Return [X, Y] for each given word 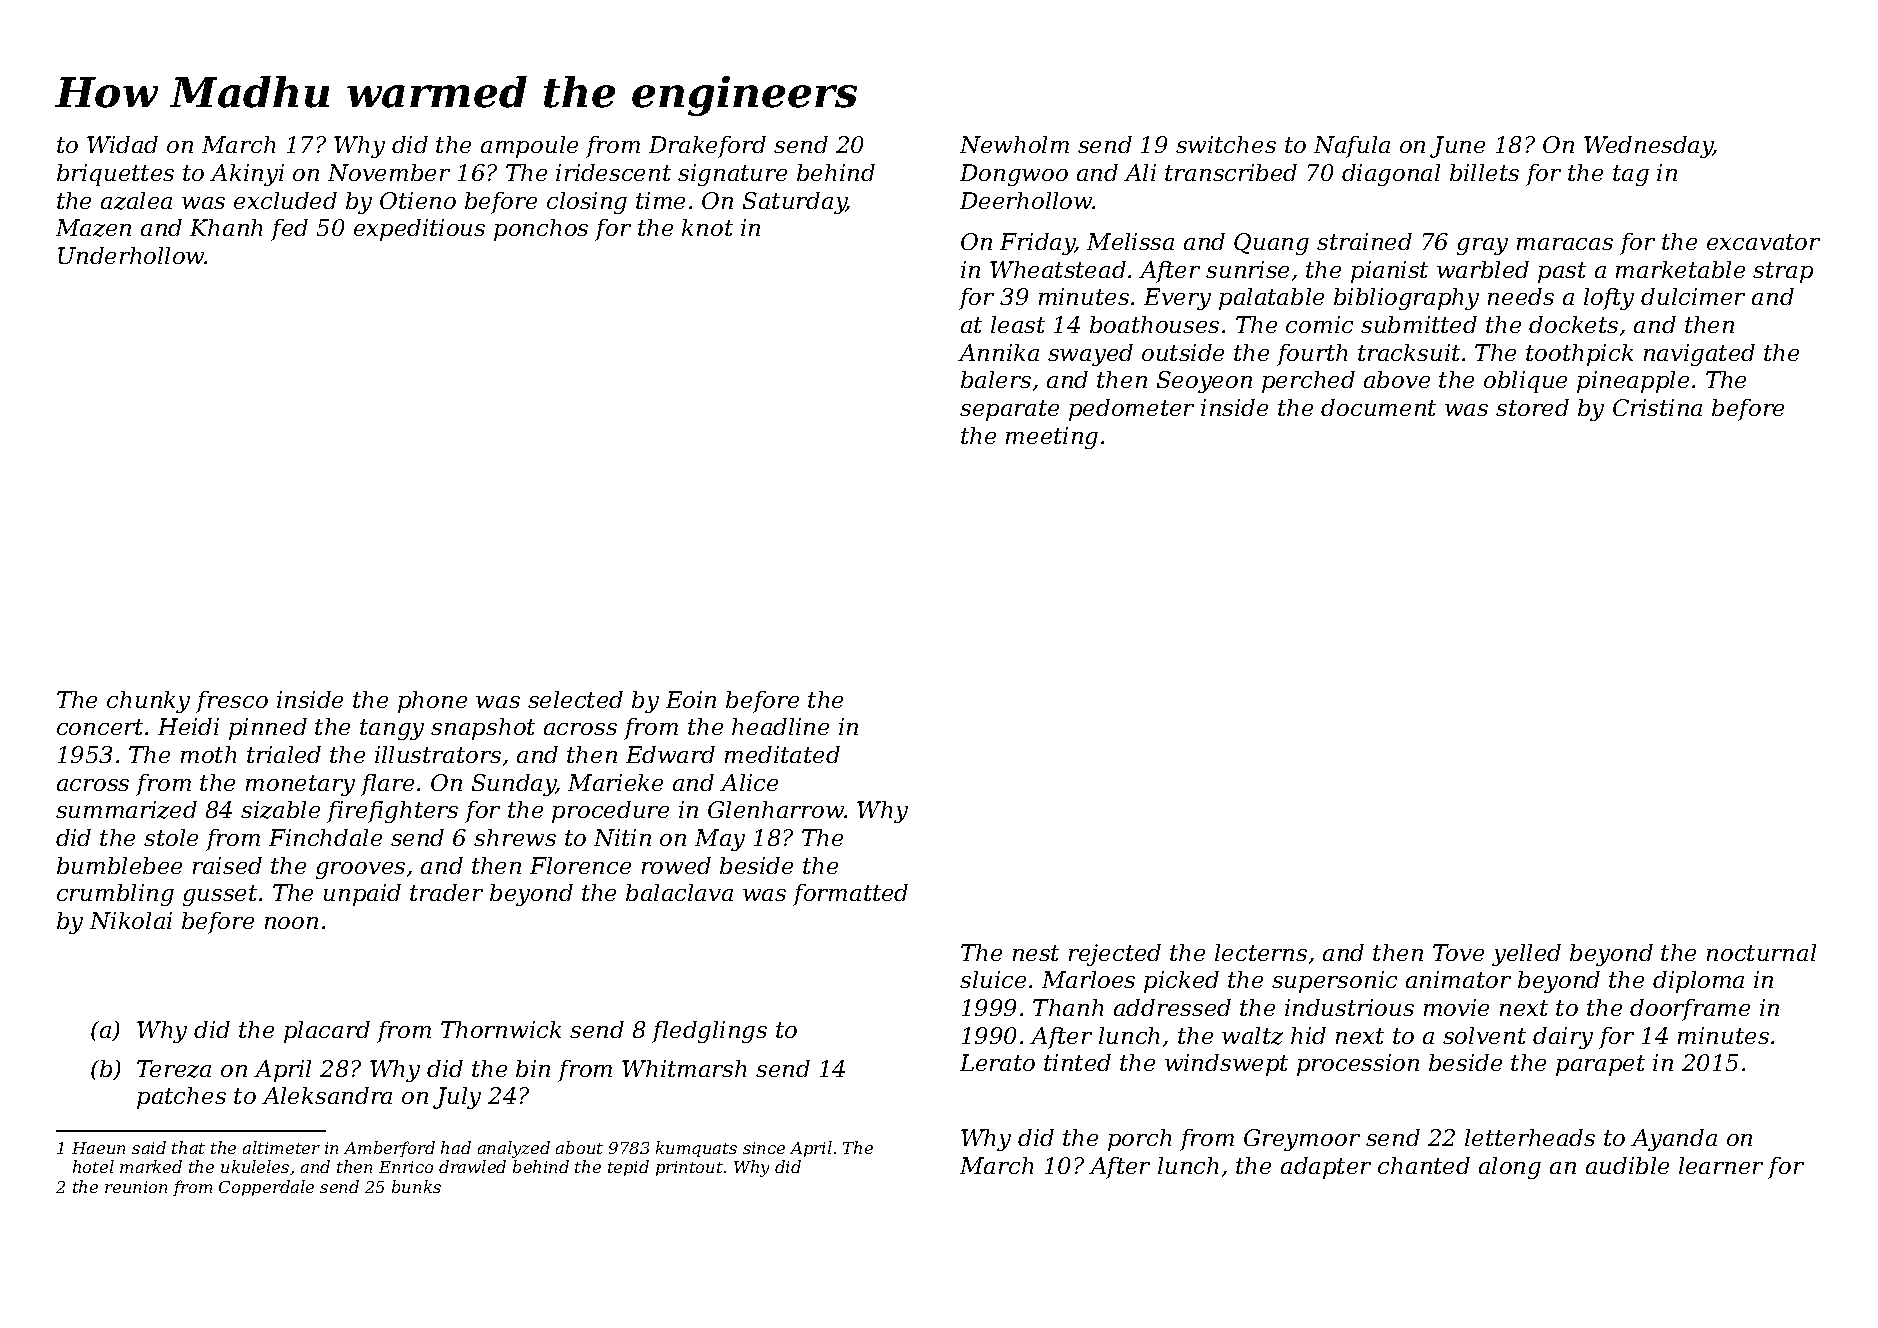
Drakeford [707, 147]
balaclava [679, 892]
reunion [136, 1187]
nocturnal [1761, 952]
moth [208, 754]
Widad [122, 144]
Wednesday [1648, 147]
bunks [416, 1186]
